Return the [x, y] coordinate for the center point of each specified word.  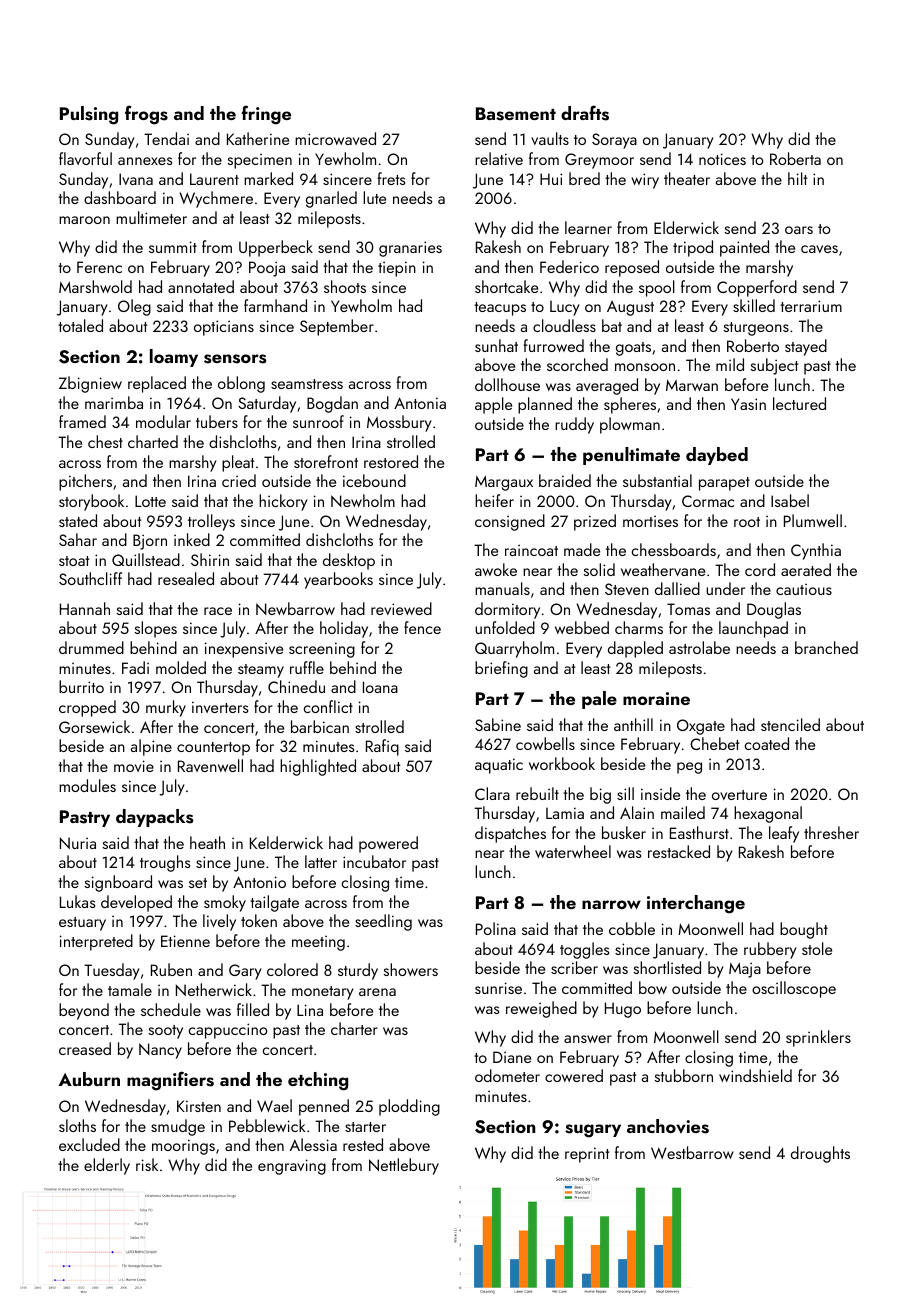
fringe [266, 115]
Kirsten [199, 1106]
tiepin [397, 269]
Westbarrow [692, 1152]
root [747, 522]
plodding [409, 1107]
